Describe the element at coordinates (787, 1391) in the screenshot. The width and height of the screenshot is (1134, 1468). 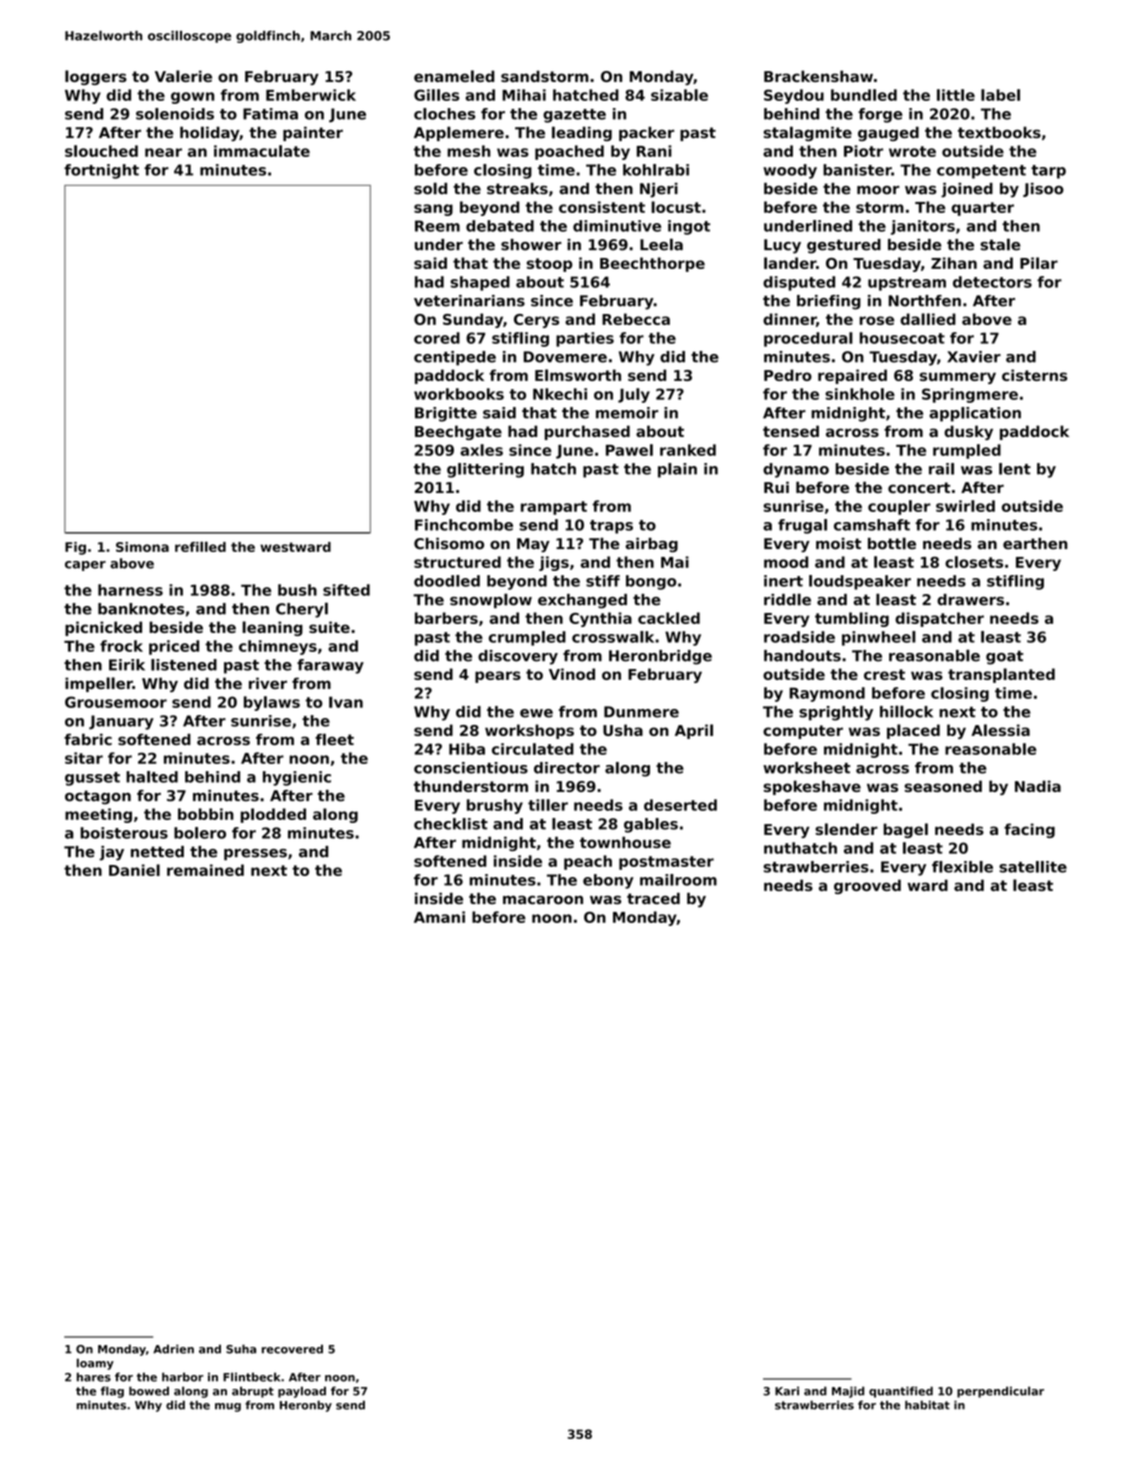
I see `Kari` at that location.
